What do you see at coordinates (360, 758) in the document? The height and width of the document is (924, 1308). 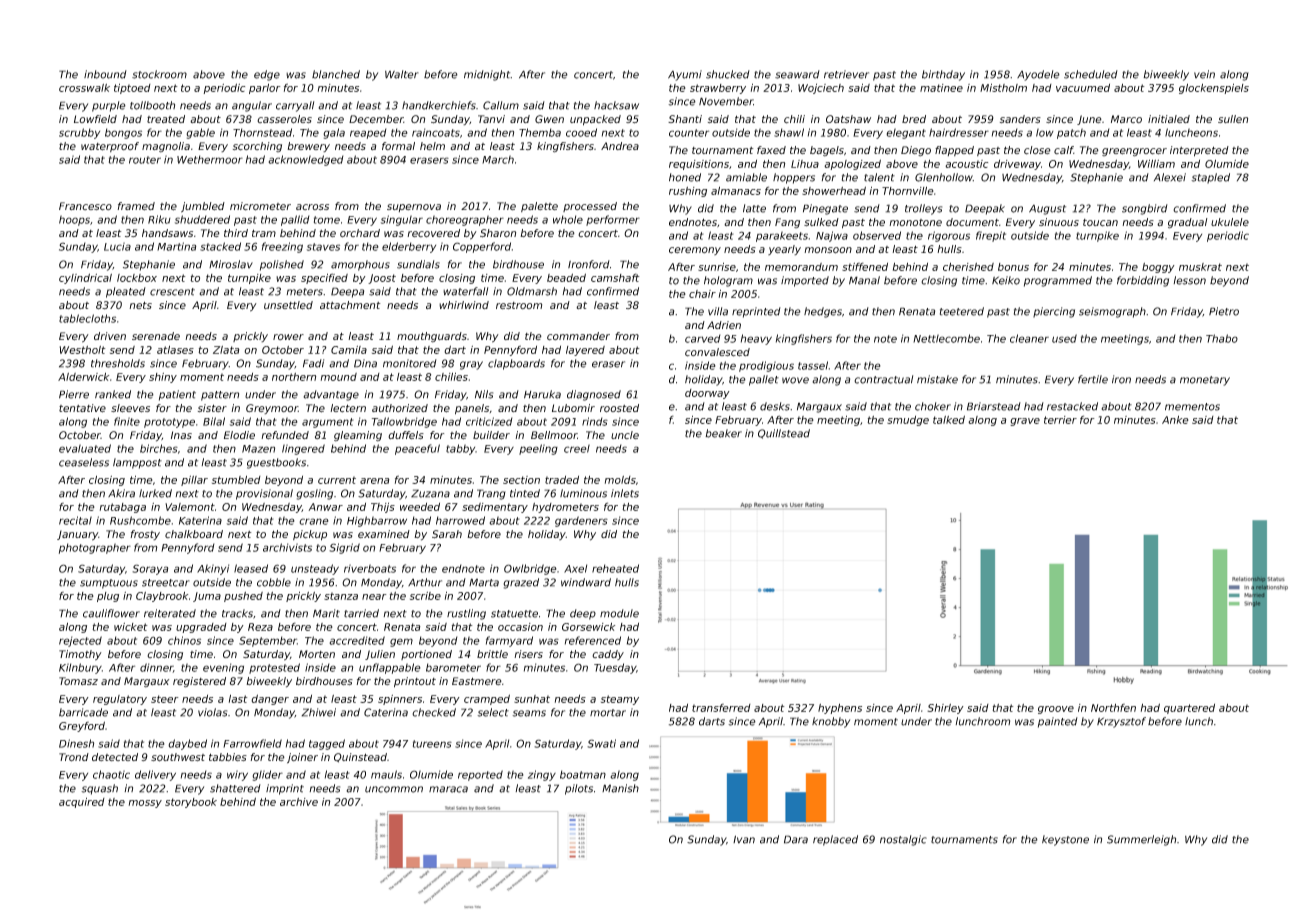 I see `Quinstead` at bounding box center [360, 758].
